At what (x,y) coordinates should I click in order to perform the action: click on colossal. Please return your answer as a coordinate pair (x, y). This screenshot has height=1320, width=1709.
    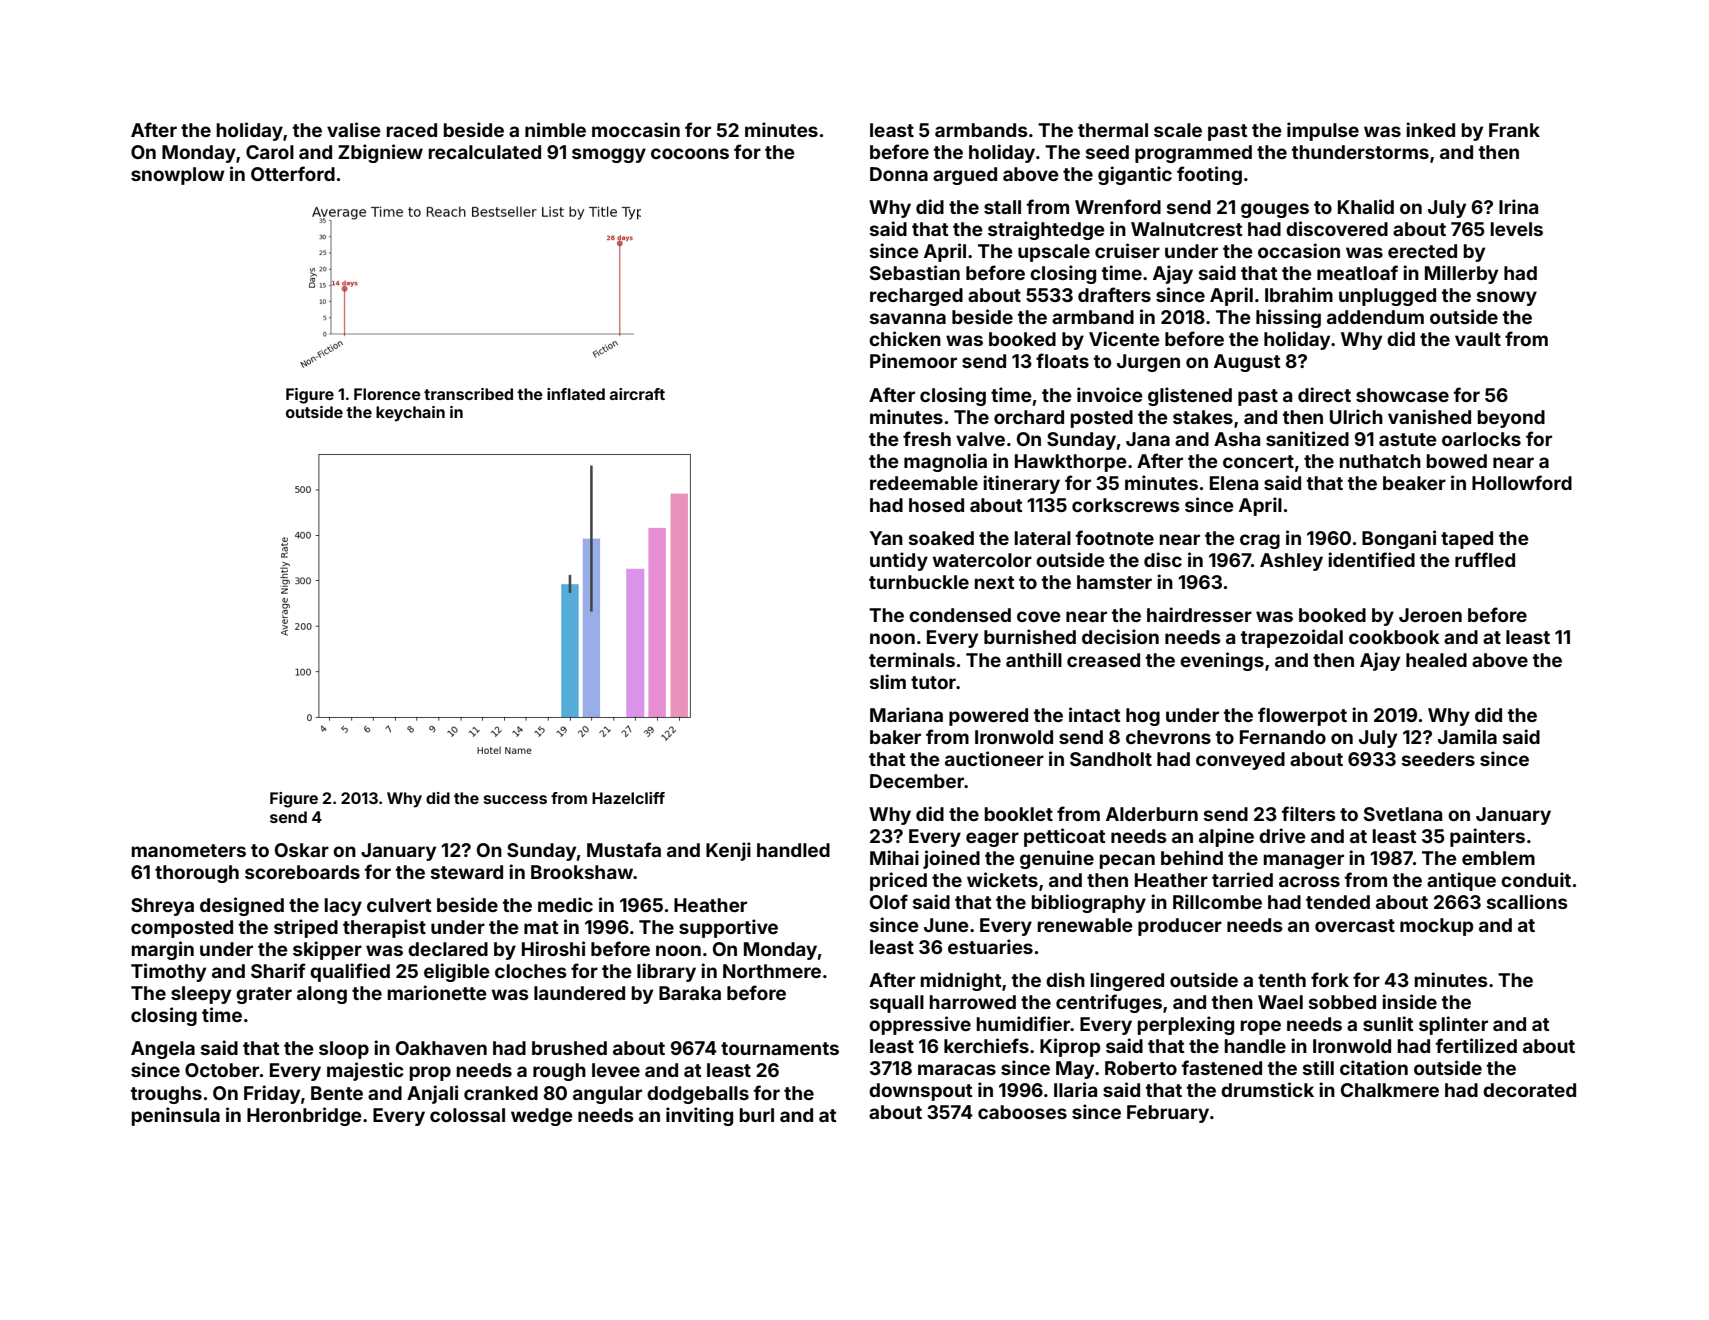
    Looking at the image, I should click on (467, 1115).
